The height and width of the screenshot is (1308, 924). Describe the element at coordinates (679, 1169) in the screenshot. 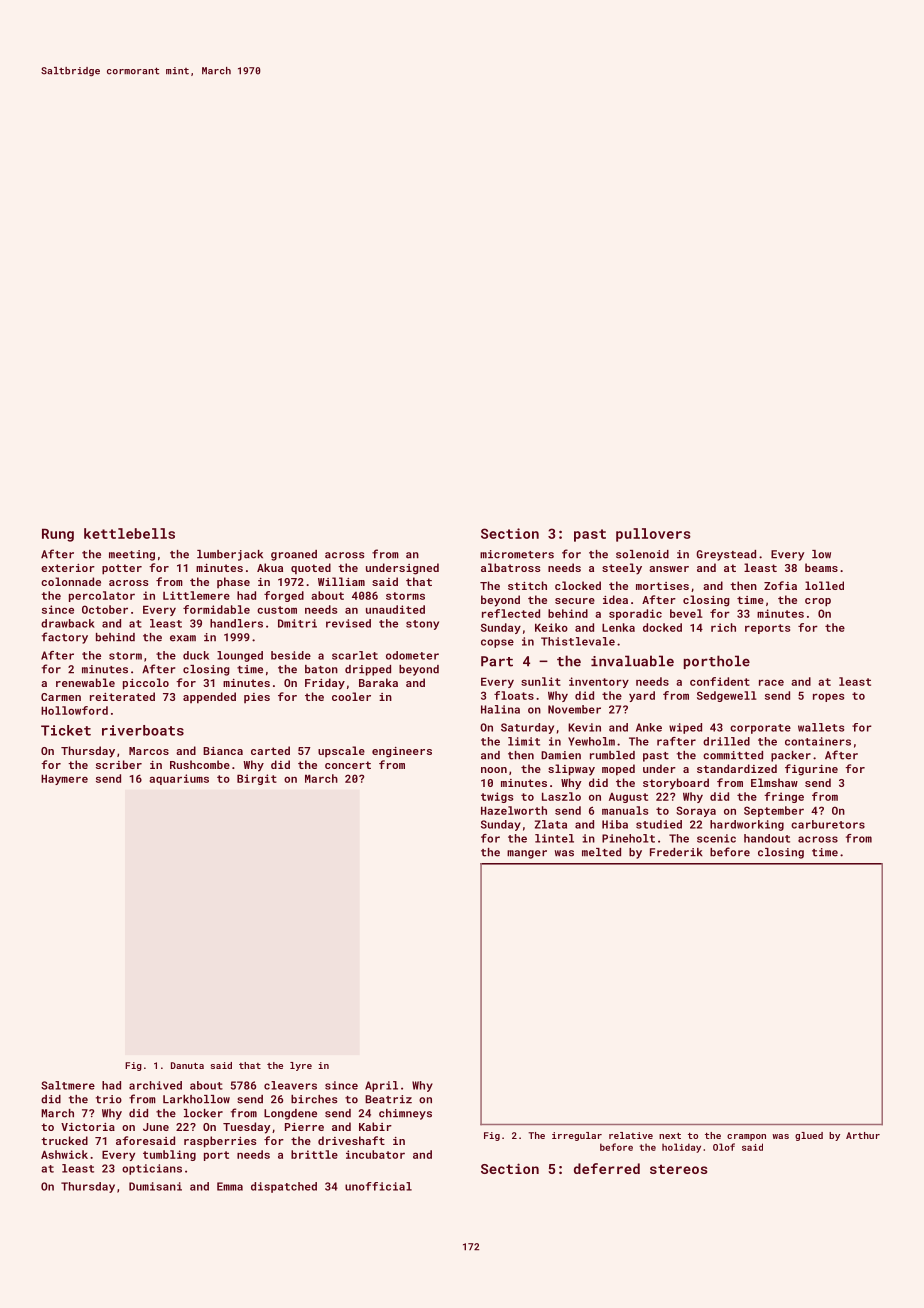

I see `stereos` at that location.
